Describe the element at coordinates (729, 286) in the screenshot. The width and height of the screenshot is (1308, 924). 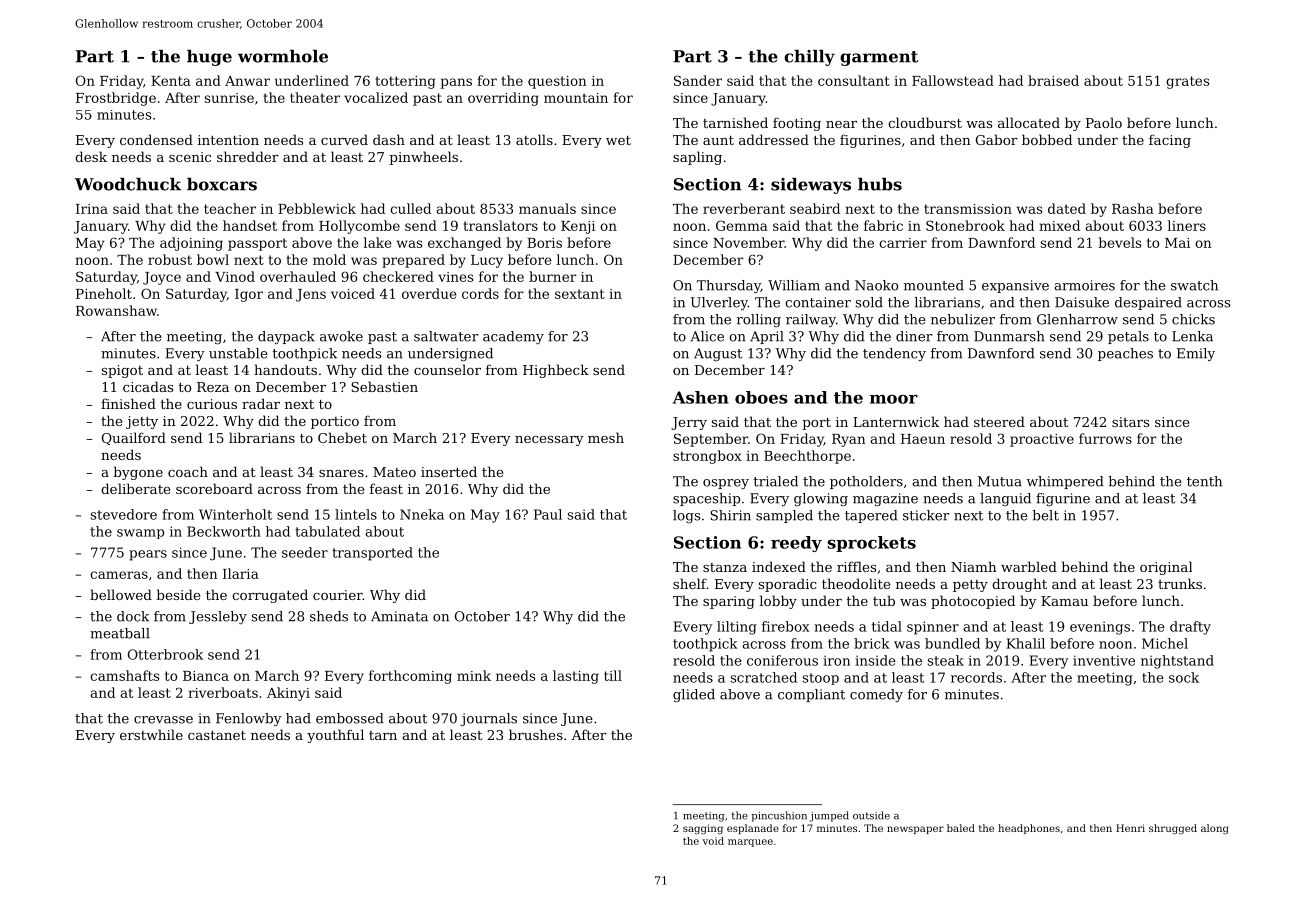
I see `Thursday` at that location.
